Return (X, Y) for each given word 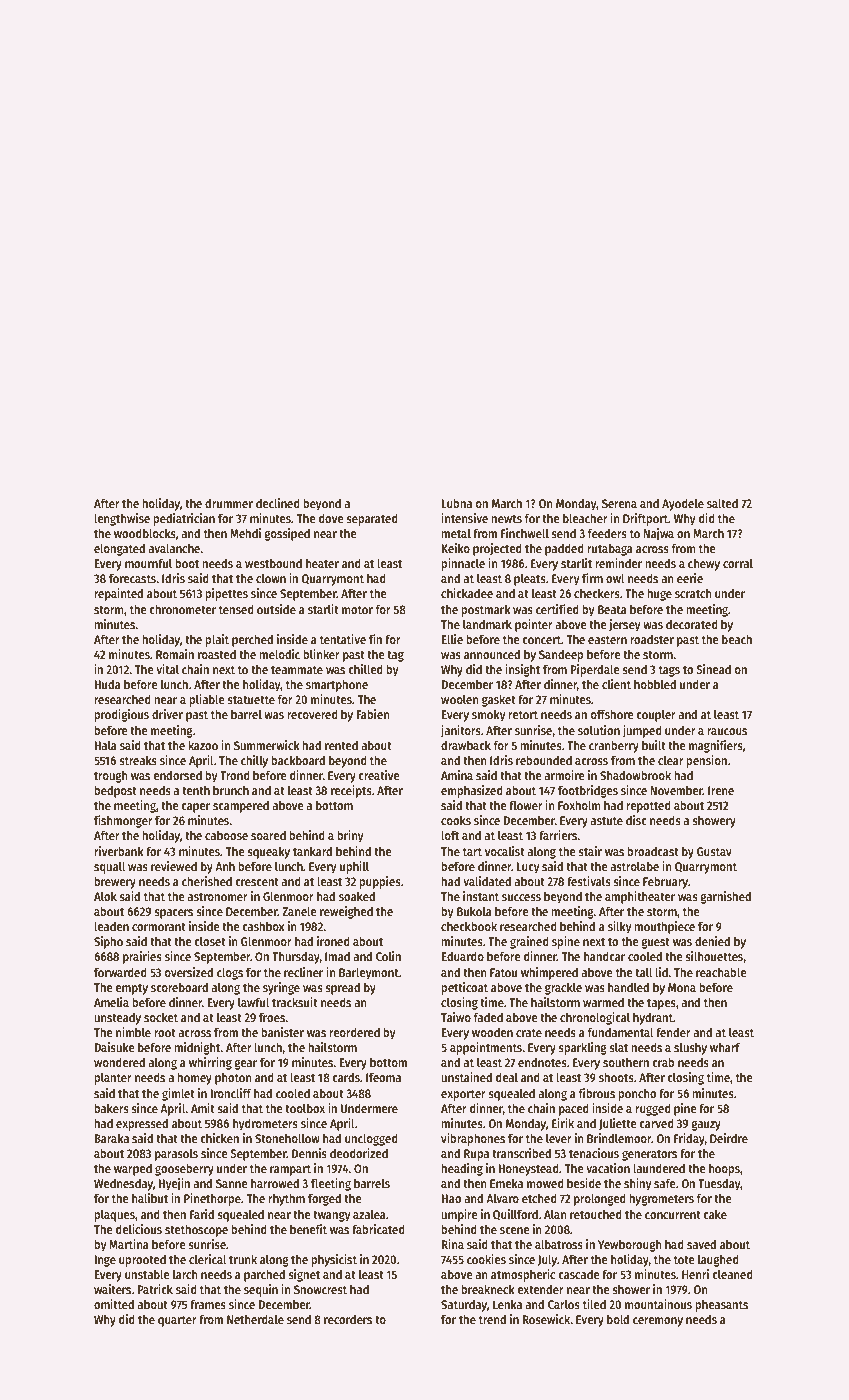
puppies (380, 882)
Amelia (111, 1002)
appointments (486, 1048)
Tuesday (719, 1184)
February (665, 882)
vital (167, 669)
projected (497, 549)
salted (722, 503)
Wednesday (123, 1184)
